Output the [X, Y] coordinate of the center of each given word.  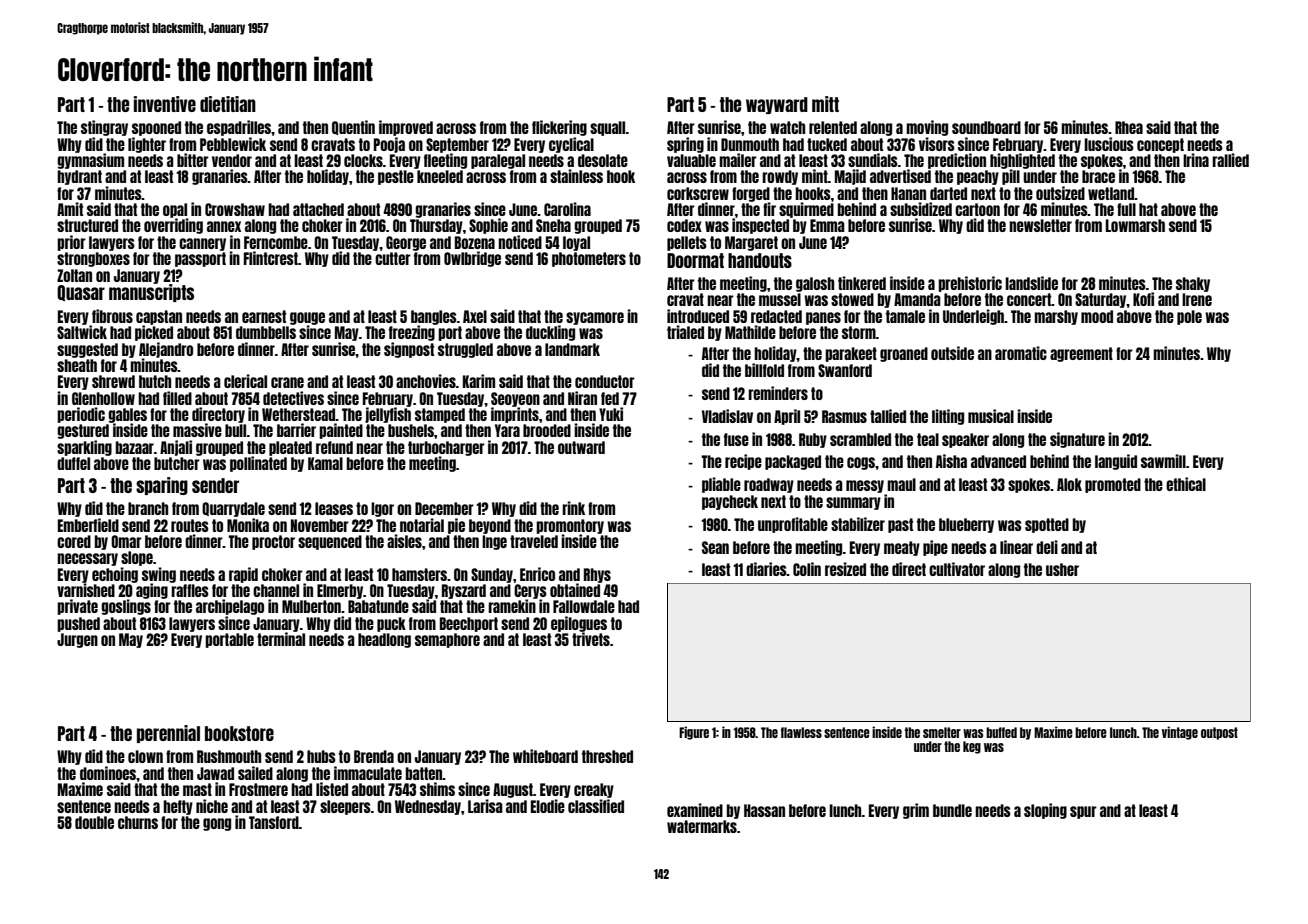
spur [1083, 812]
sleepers [345, 807]
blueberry [966, 525]
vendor [232, 160]
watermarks [702, 826]
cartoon [977, 209]
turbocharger [446, 448]
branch [148, 508]
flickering [559, 128]
